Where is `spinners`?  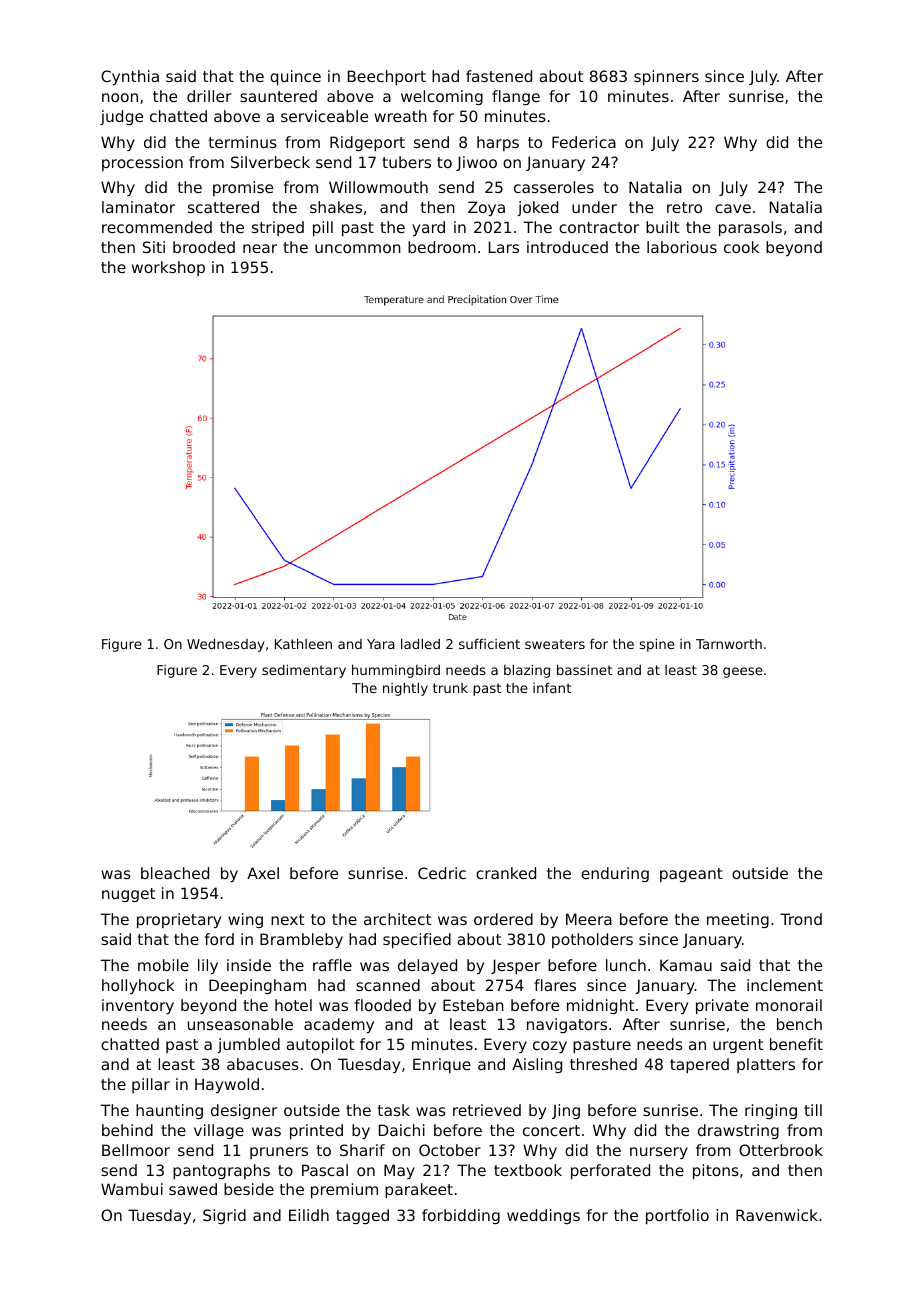
spinners is located at coordinates (666, 77).
